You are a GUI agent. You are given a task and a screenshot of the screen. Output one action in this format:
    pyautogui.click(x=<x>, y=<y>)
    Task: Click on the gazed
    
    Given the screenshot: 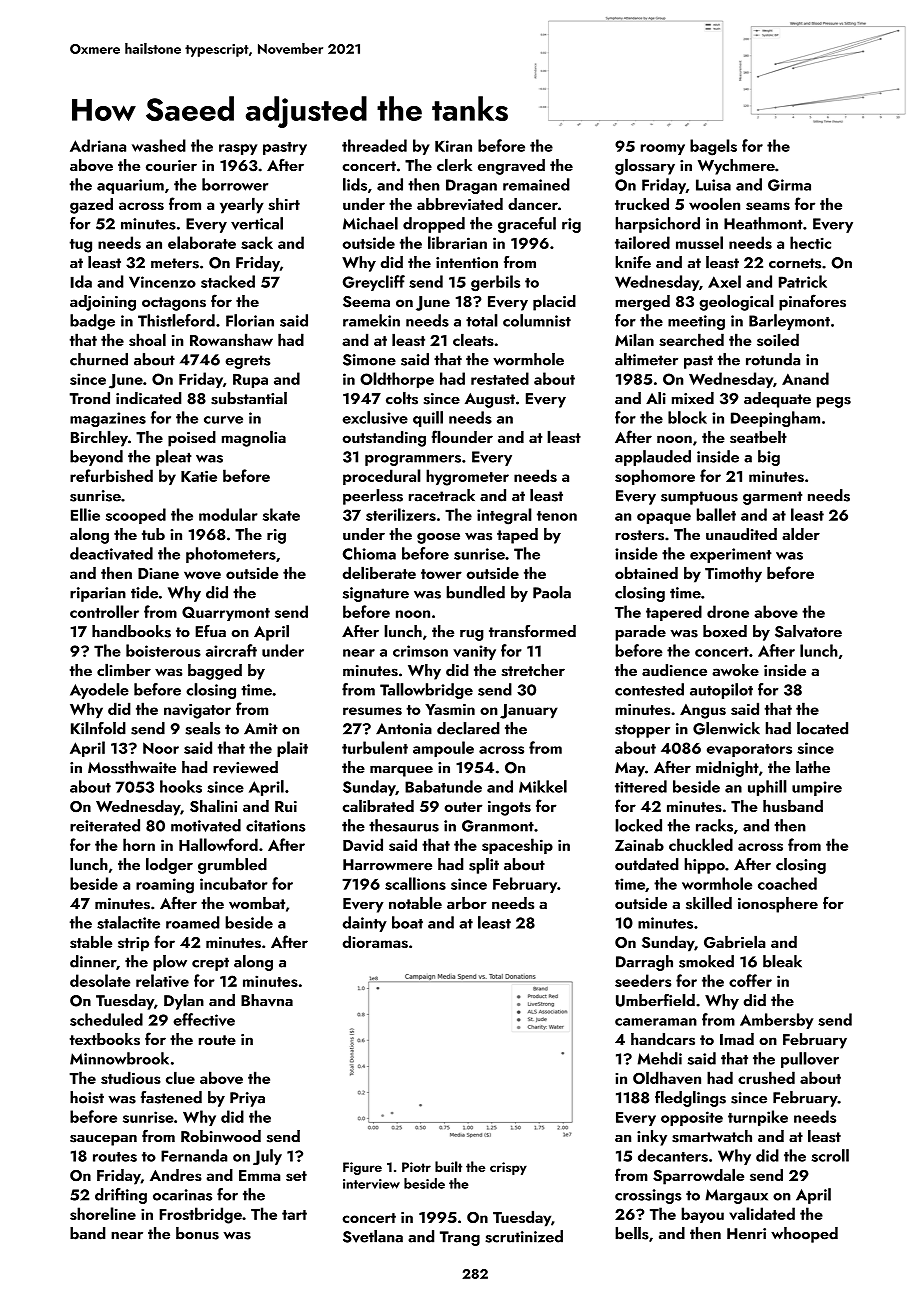 What is the action you would take?
    pyautogui.click(x=91, y=206)
